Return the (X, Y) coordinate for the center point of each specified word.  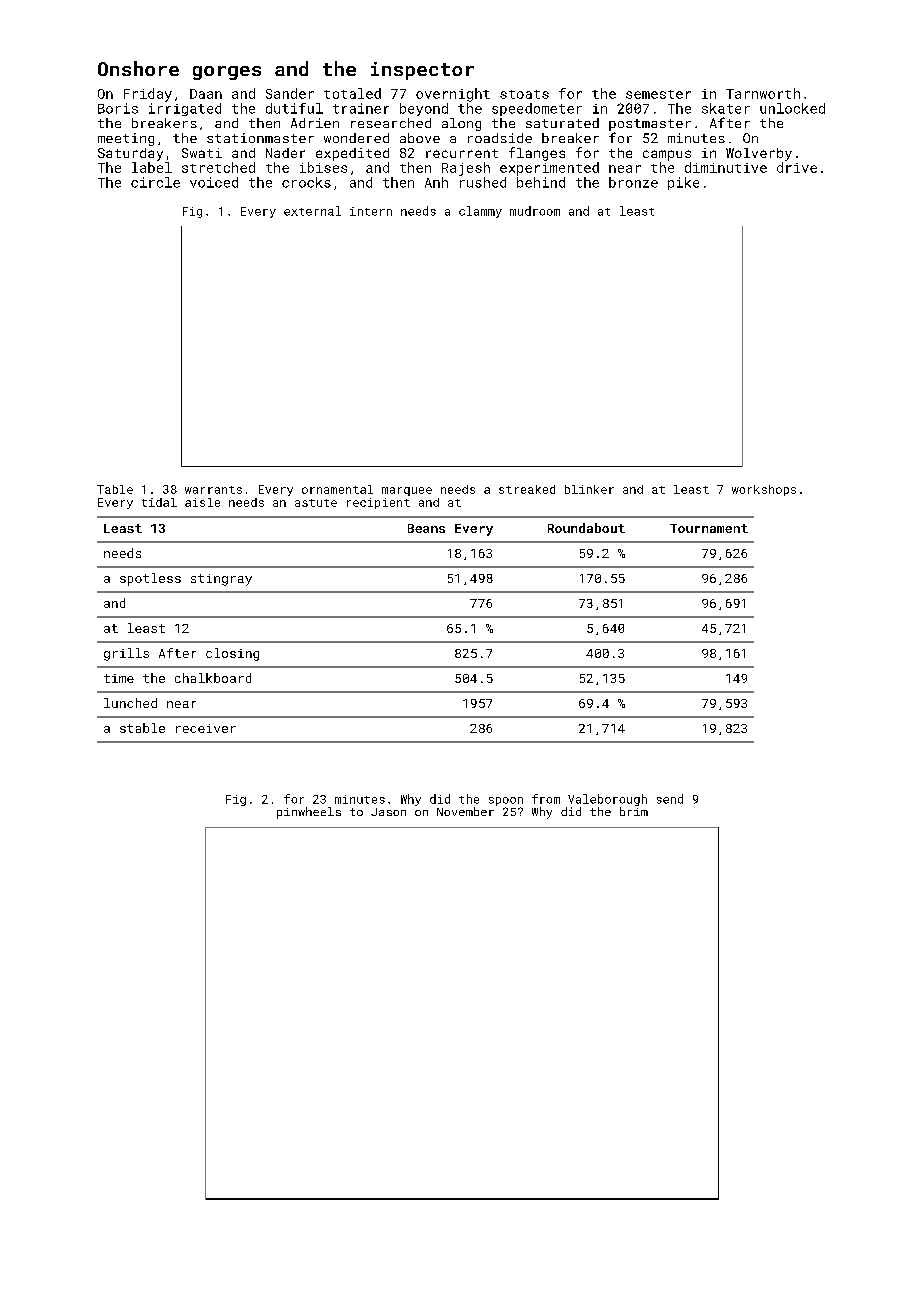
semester (658, 94)
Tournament (709, 528)
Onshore (138, 68)
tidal (159, 502)
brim (634, 811)
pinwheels (309, 813)
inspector (422, 71)
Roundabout (586, 528)
